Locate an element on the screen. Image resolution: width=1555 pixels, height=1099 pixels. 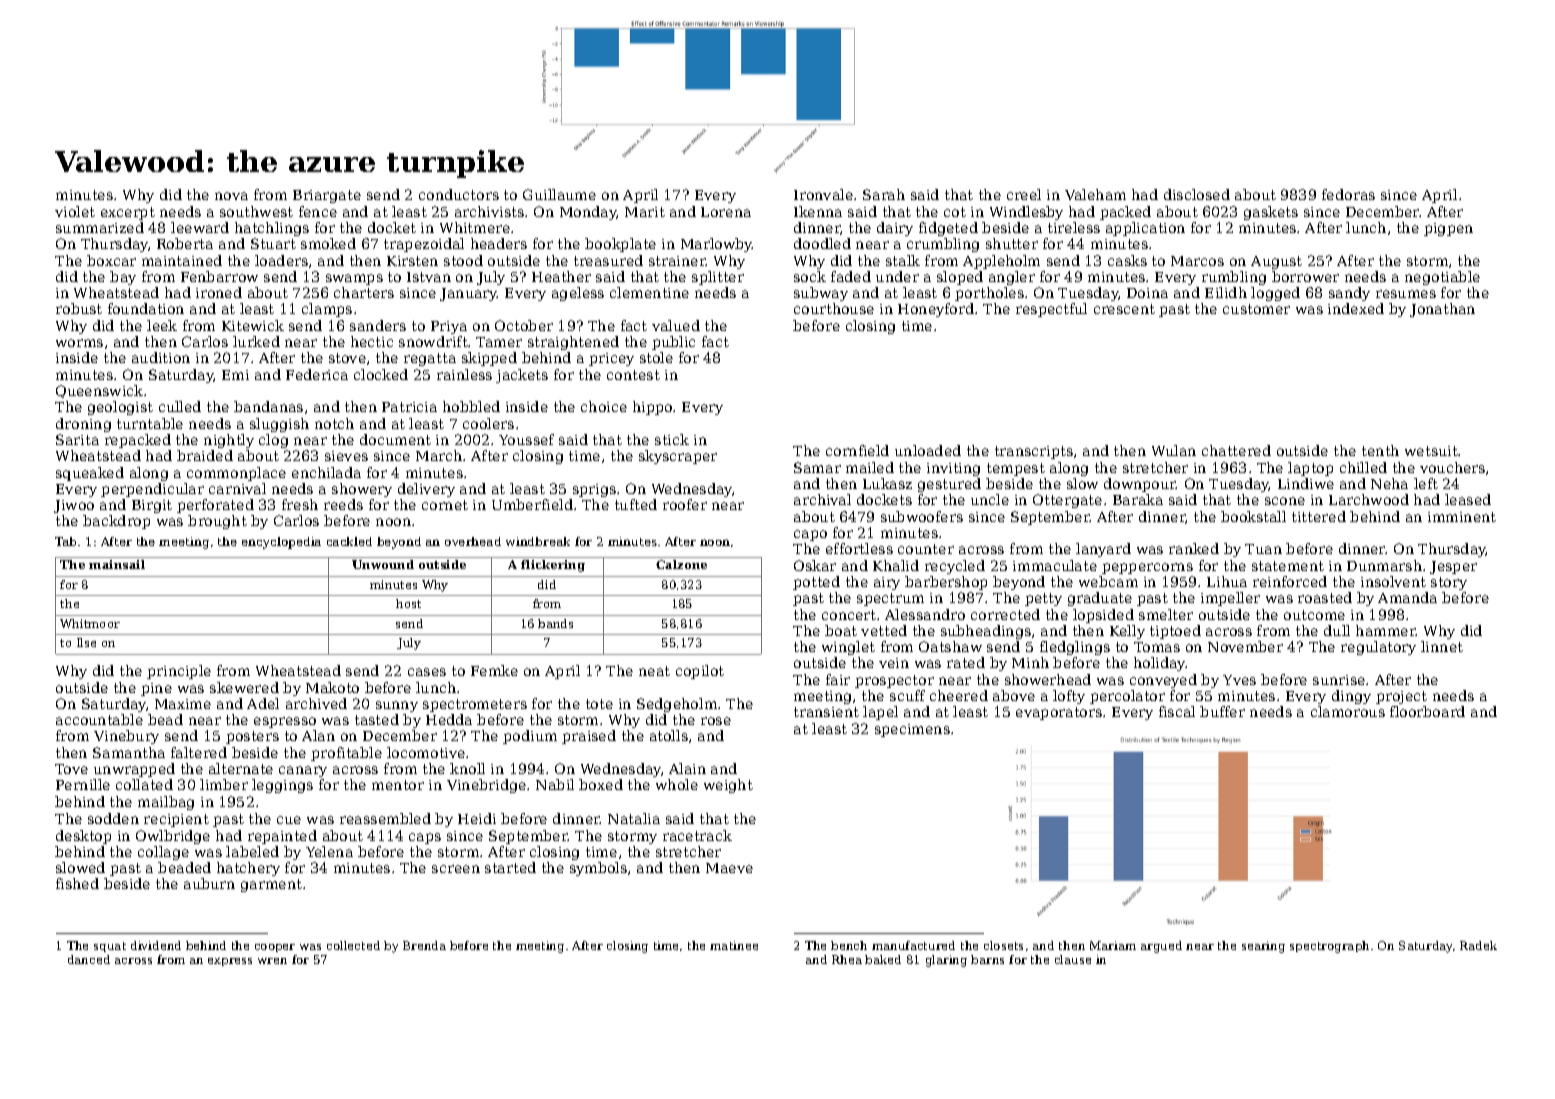
Mariam is located at coordinates (1113, 945).
